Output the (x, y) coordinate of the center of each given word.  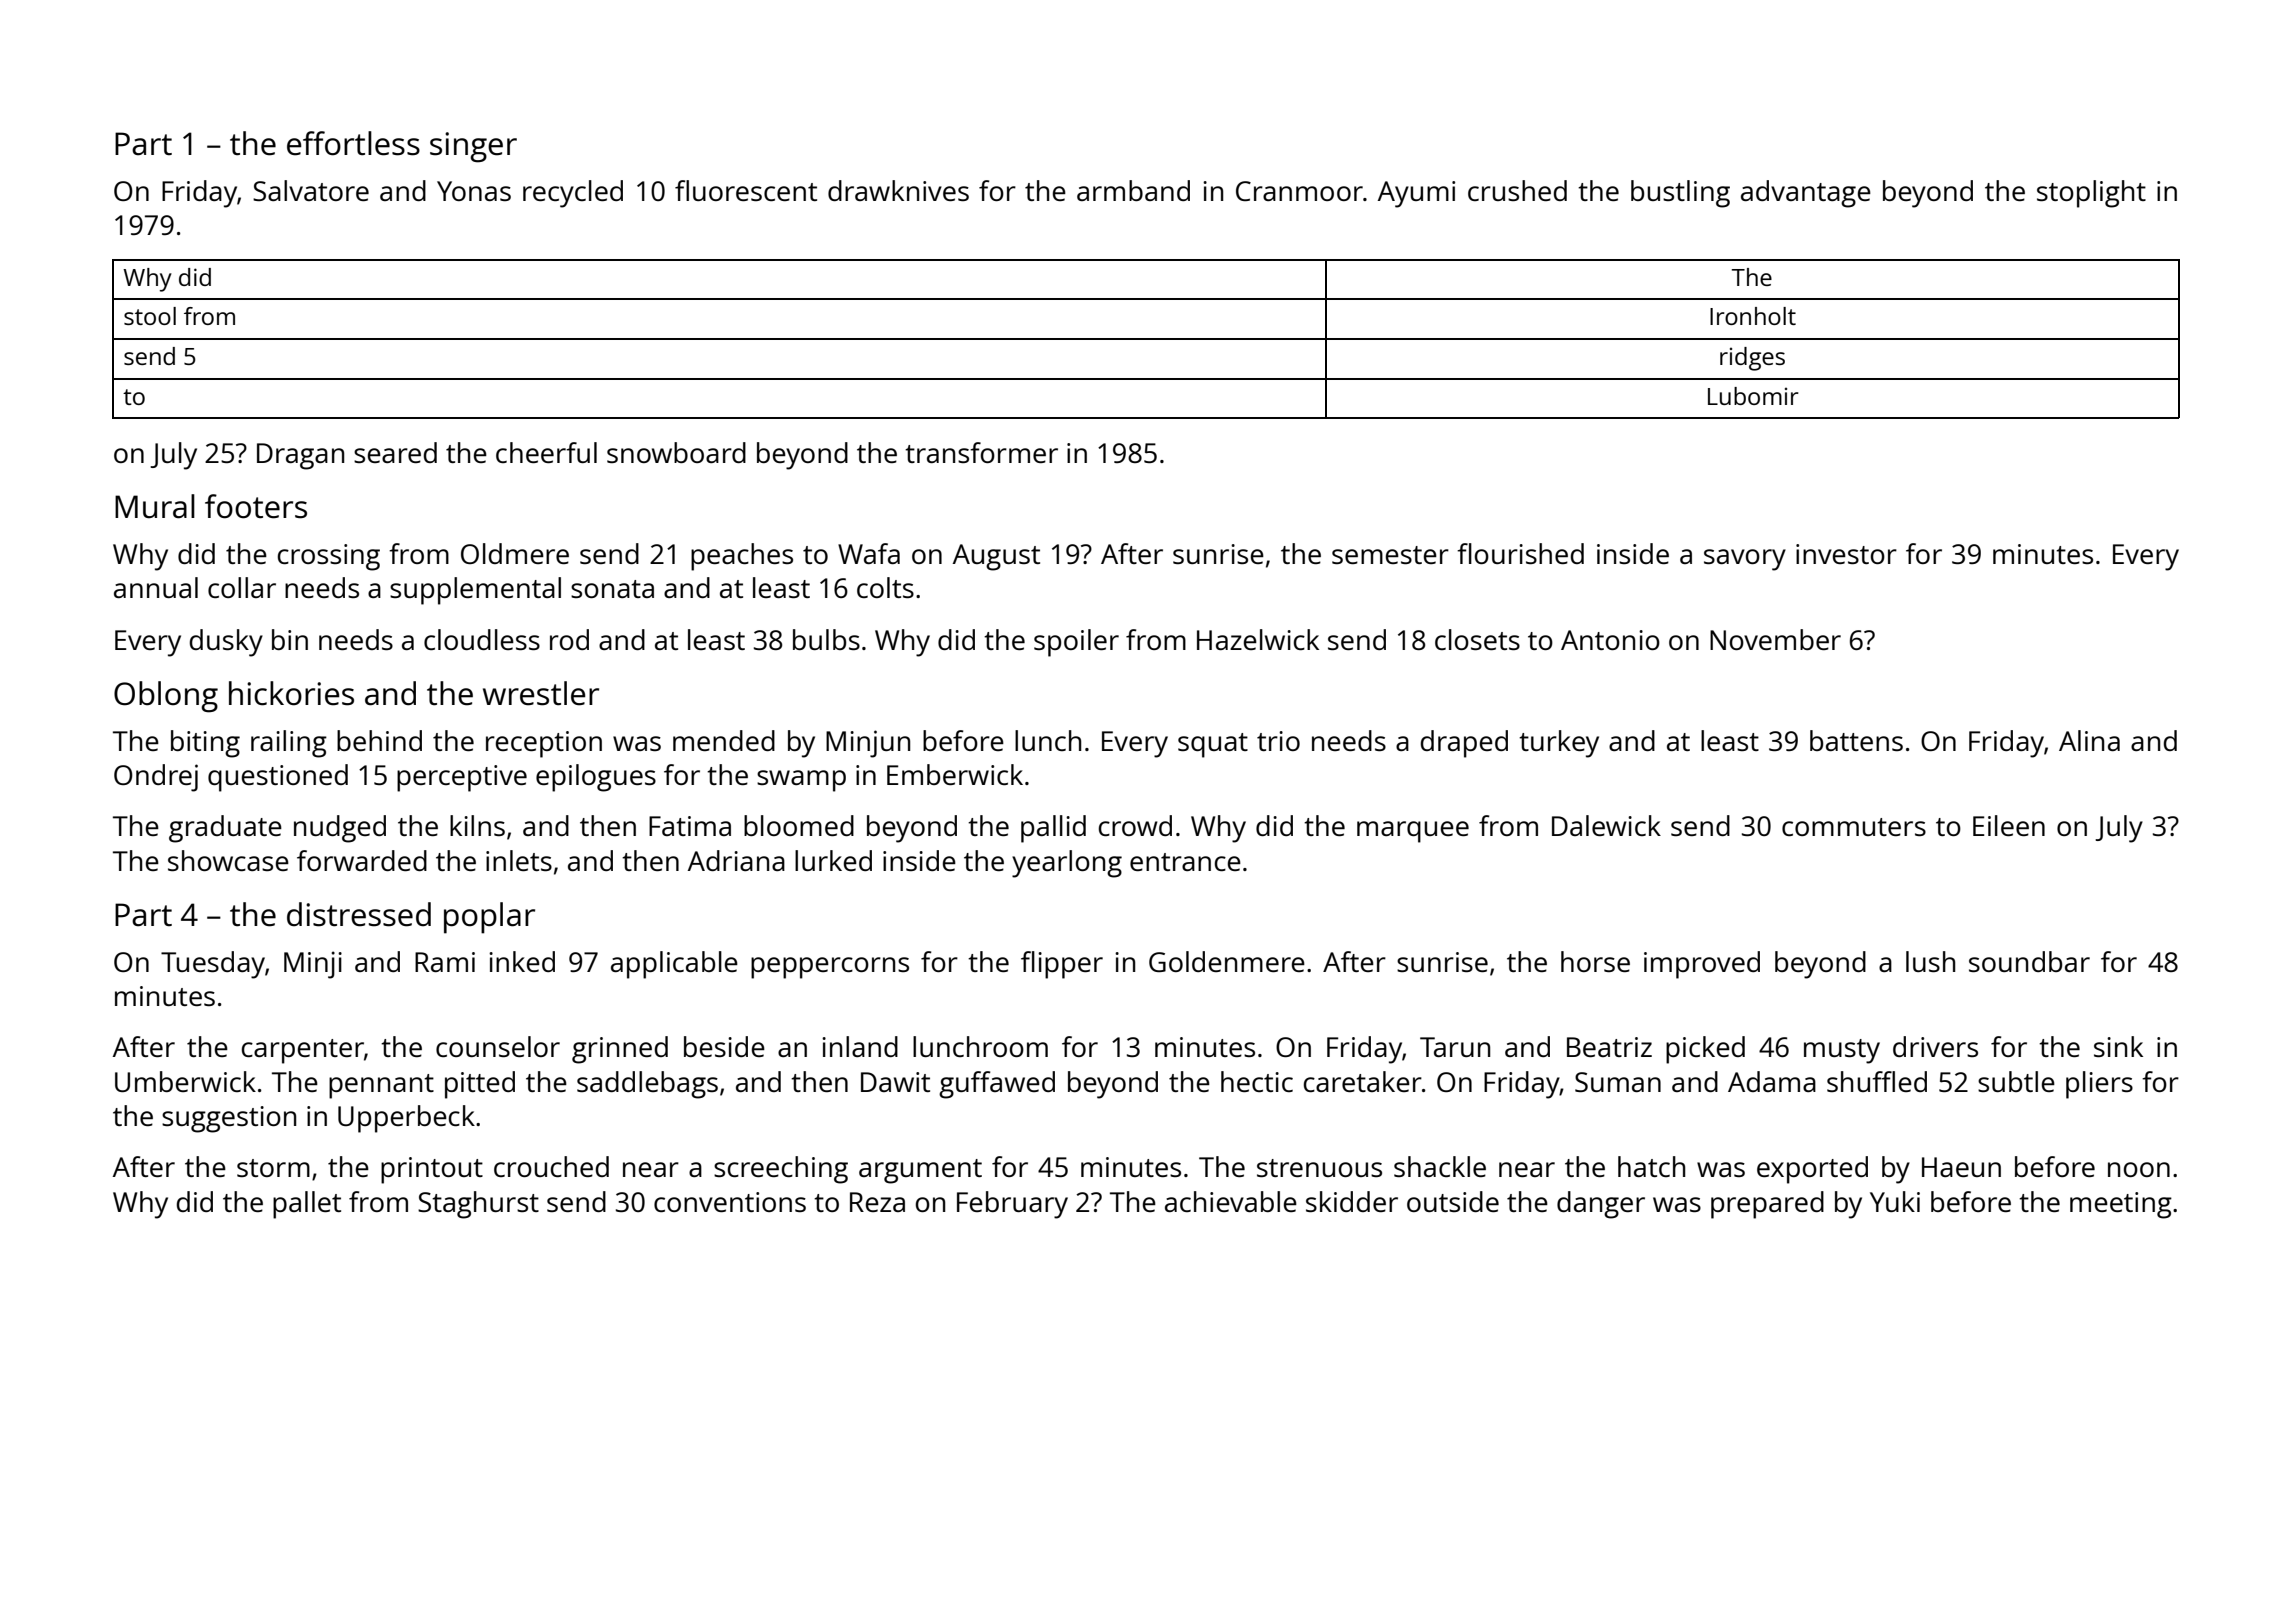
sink (2118, 1046)
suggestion (229, 1119)
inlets (519, 860)
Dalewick (1606, 825)
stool (150, 316)
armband (1133, 190)
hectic (1257, 1081)
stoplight (2091, 194)
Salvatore (311, 190)
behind (379, 740)
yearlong (1067, 864)
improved (1702, 965)
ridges (1752, 359)
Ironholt (1753, 316)
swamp (801, 781)
